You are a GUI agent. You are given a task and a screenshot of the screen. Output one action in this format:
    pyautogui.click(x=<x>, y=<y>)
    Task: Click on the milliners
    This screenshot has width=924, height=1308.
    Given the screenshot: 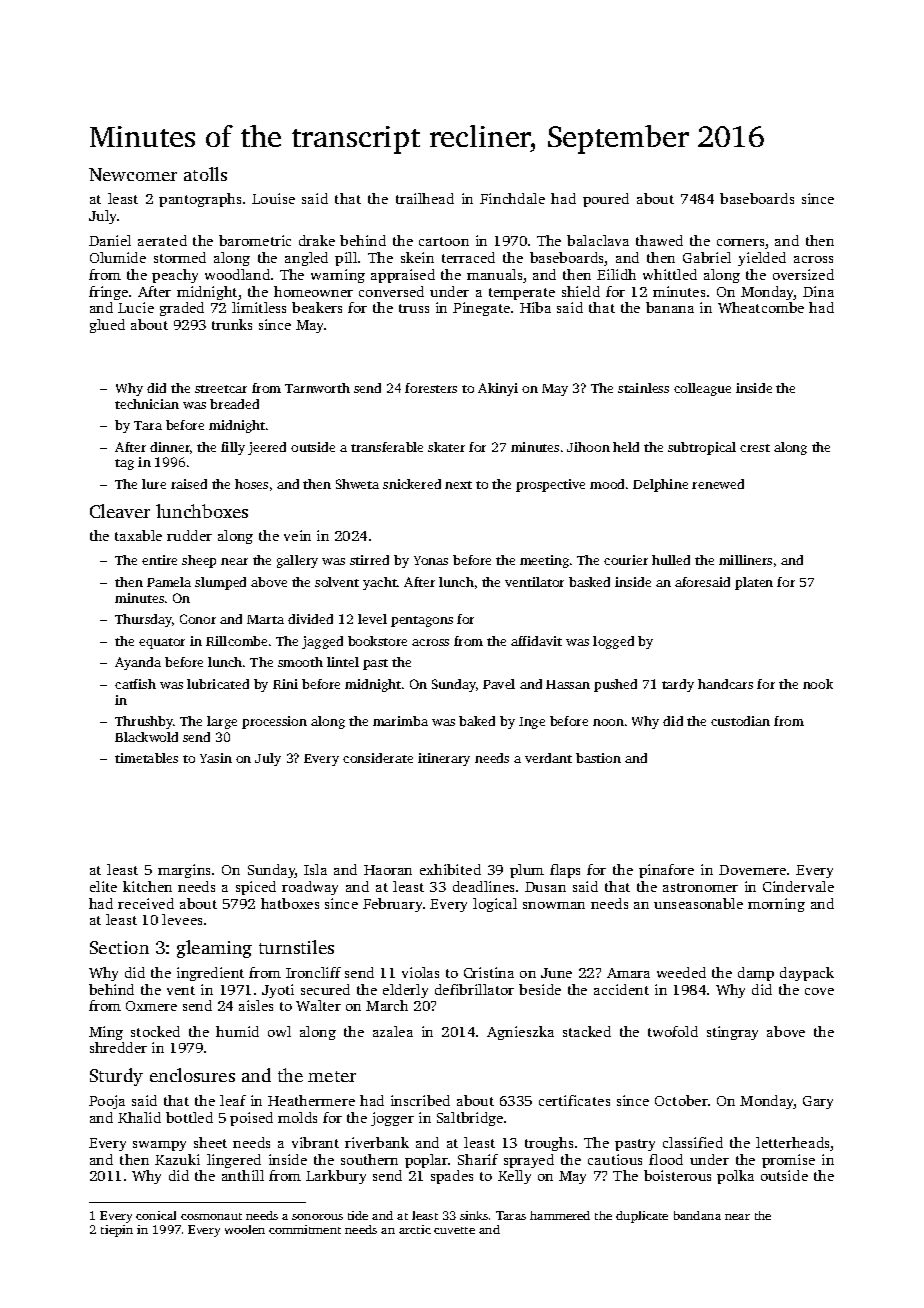 What is the action you would take?
    pyautogui.click(x=745, y=560)
